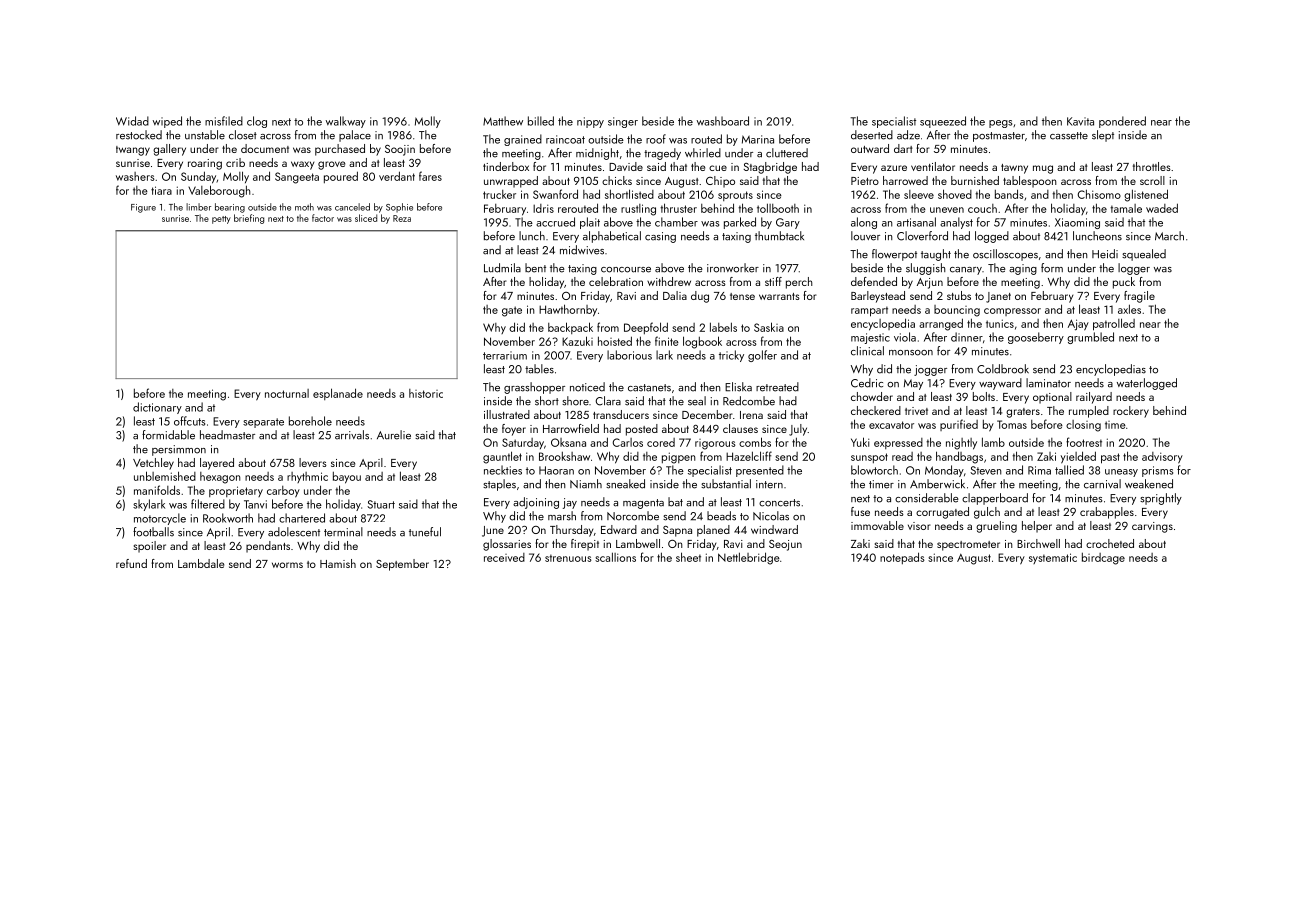 This document has height=924, width=1308. Describe the element at coordinates (908, 135) in the document. I see `adze` at that location.
